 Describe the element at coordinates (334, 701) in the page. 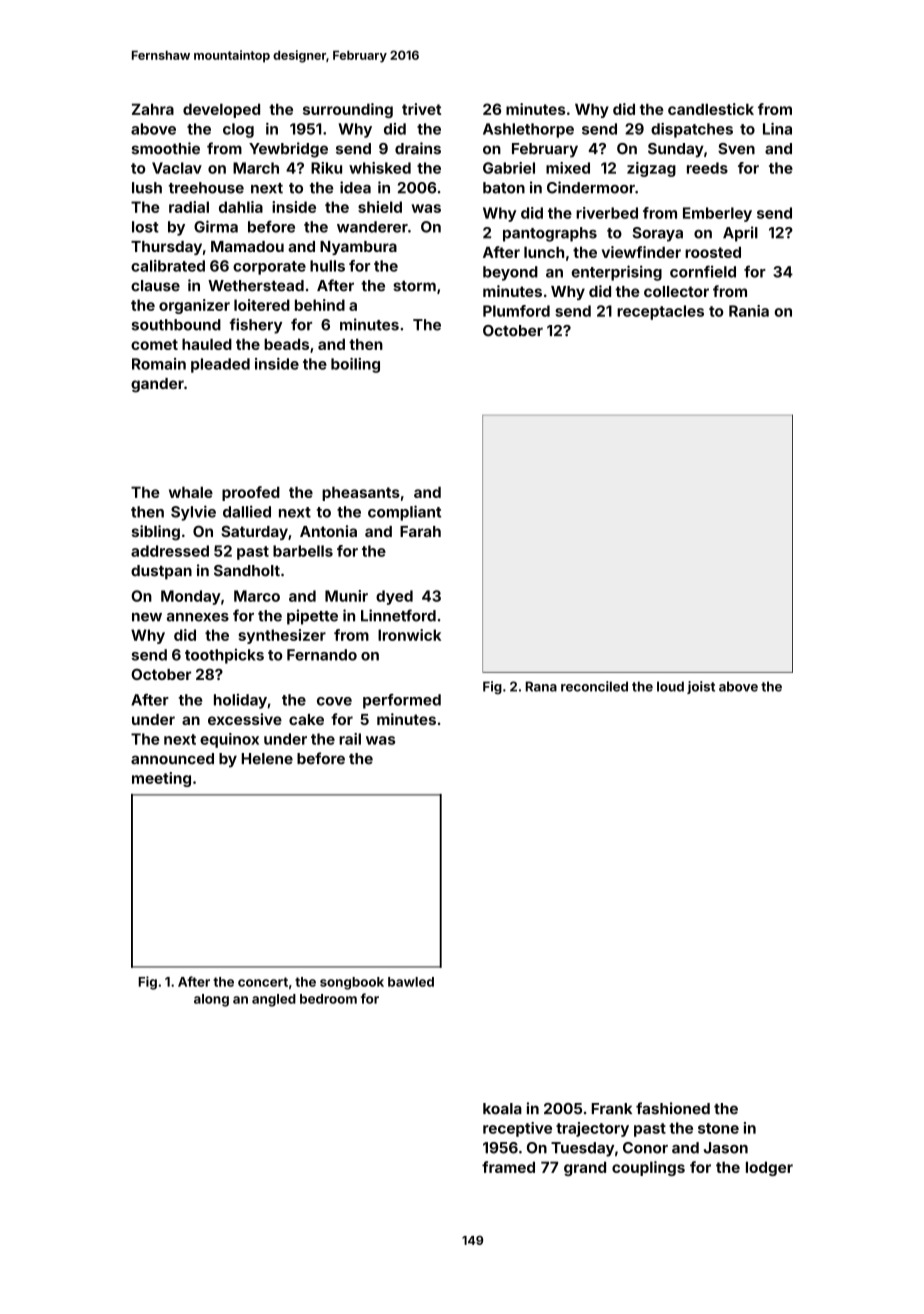

I see `cove` at that location.
